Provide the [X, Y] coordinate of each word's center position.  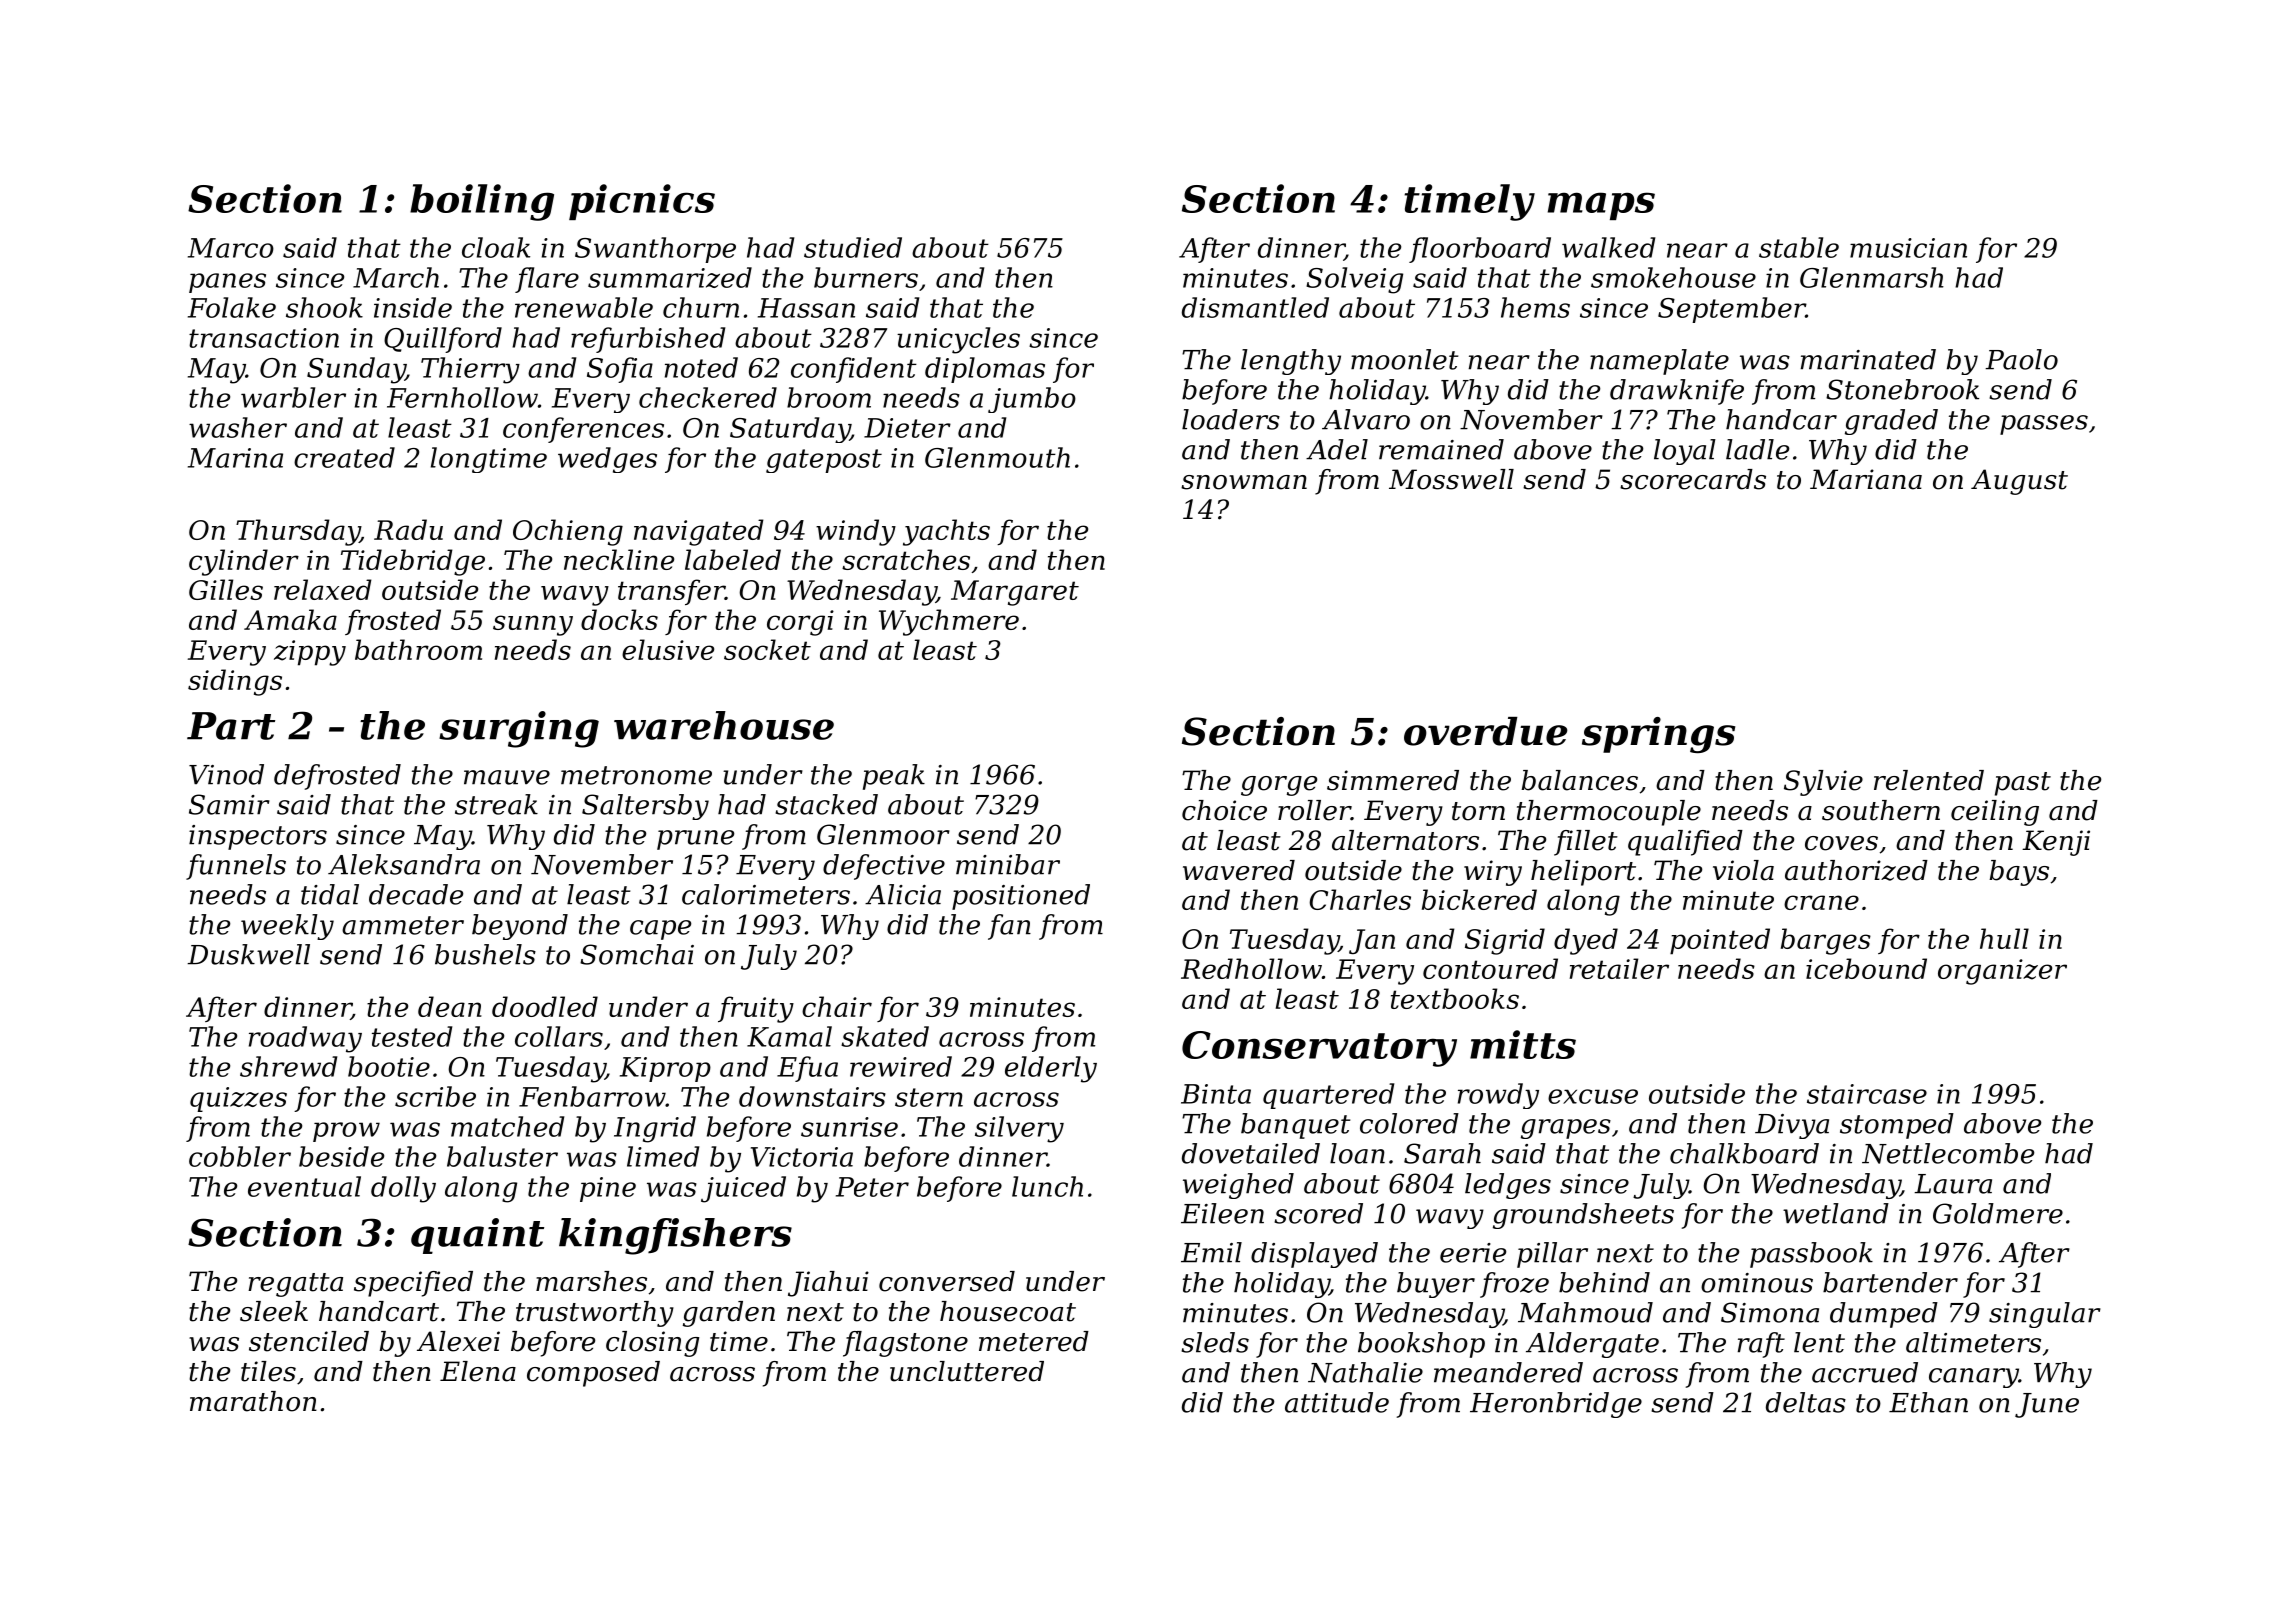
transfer [671, 592]
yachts [946, 532]
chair [837, 1006]
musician [1908, 248]
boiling [482, 202]
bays [2019, 873]
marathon [253, 1401]
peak [894, 777]
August [2019, 482]
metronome [636, 775]
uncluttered [967, 1371]
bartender [1890, 1282]
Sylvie [1823, 783]
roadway [305, 1039]
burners [866, 277]
